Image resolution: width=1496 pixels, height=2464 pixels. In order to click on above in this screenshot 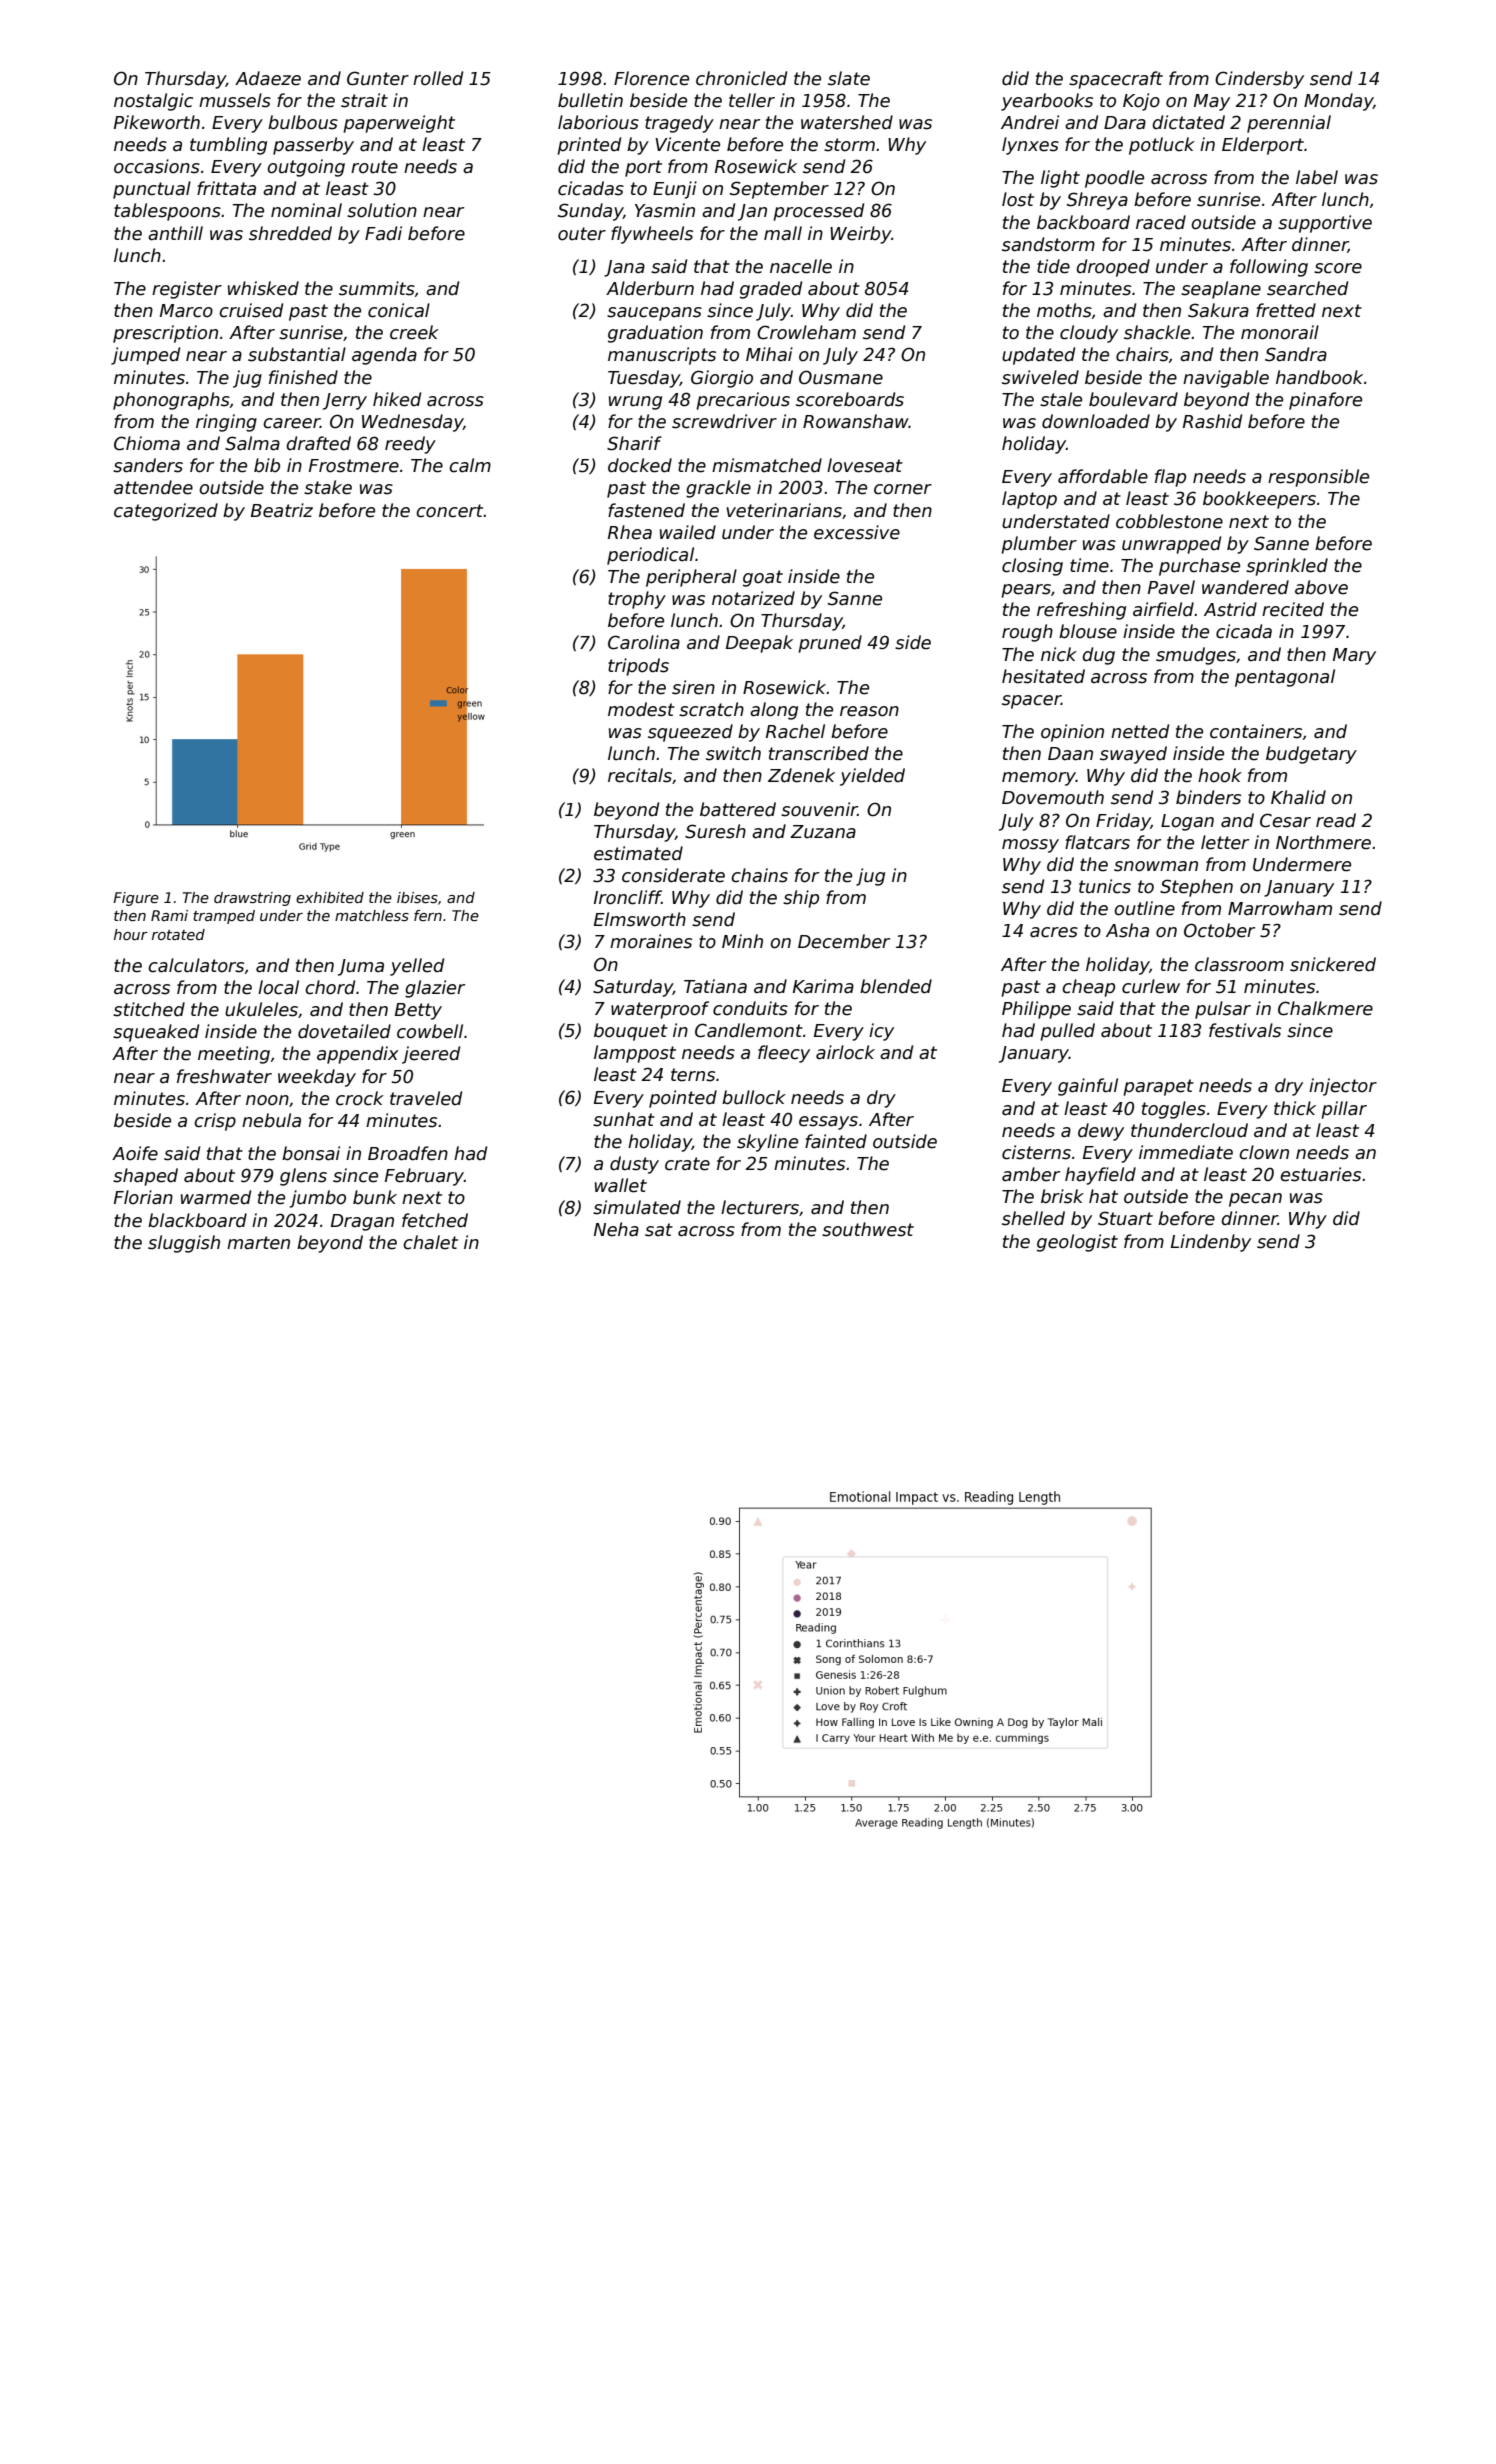, I will do `click(1321, 587)`.
